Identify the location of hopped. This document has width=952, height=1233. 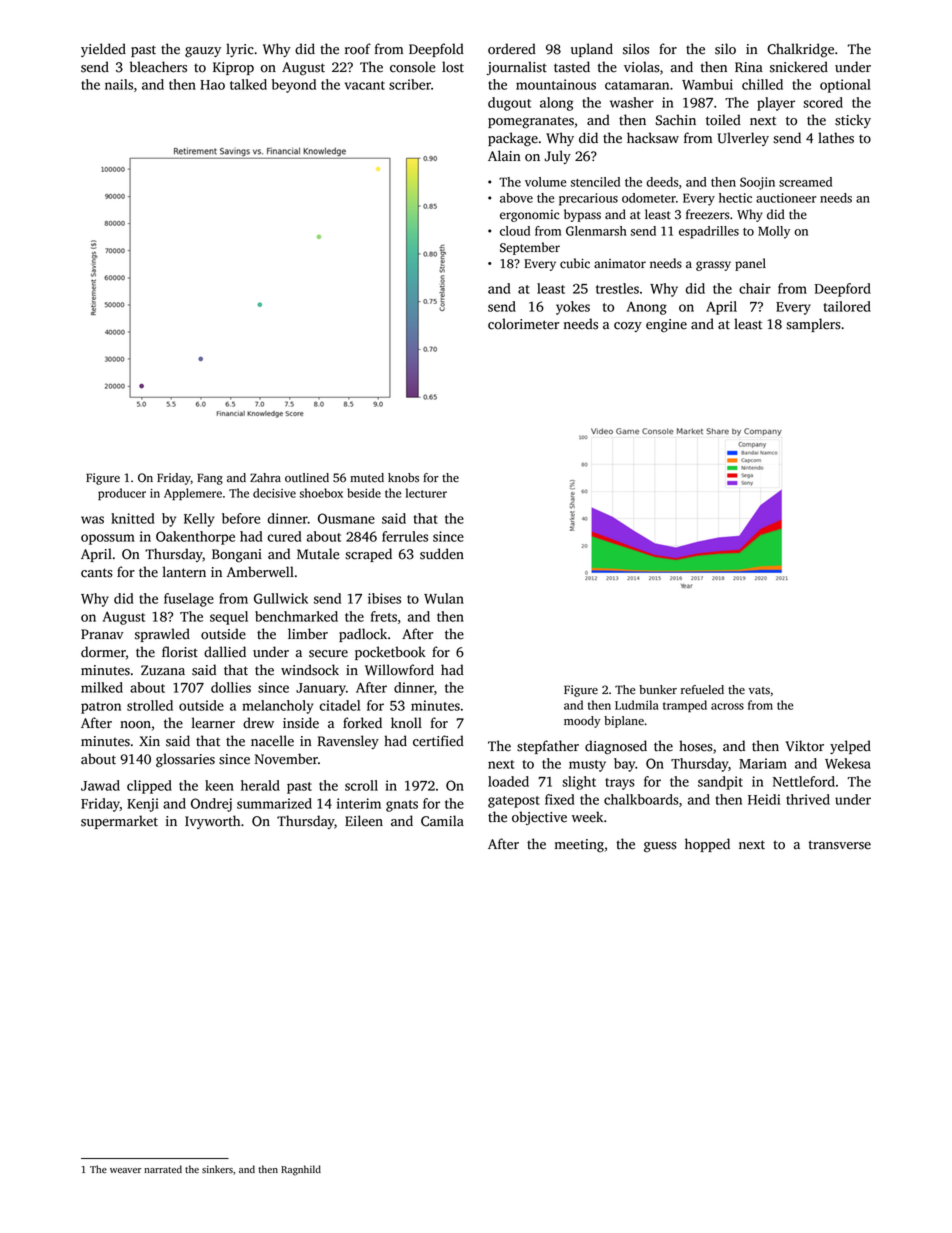
(707, 845).
